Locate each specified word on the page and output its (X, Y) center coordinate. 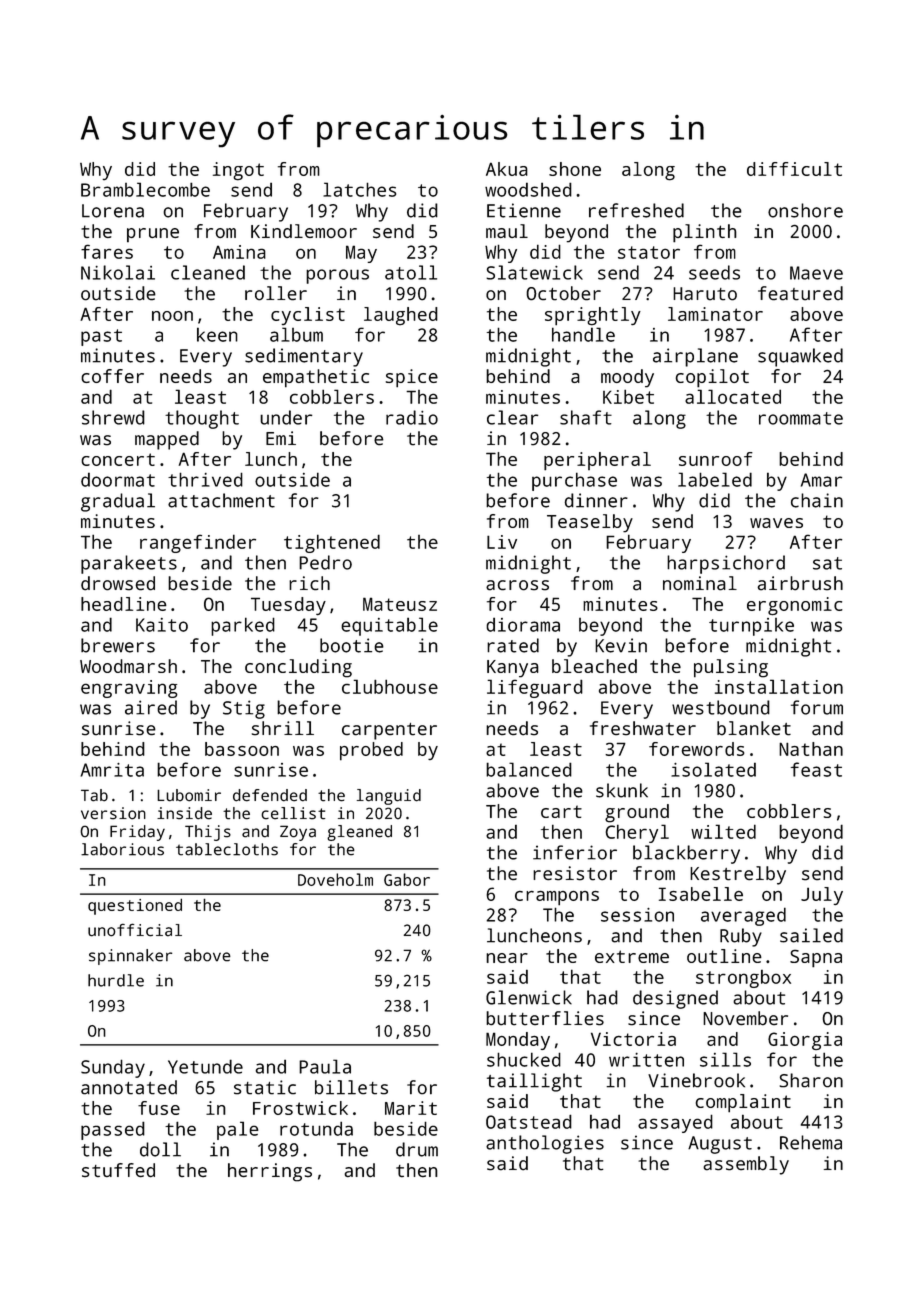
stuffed (118, 1170)
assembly (746, 1165)
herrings (270, 1172)
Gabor (407, 879)
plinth (705, 233)
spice (412, 378)
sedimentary (304, 357)
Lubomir (189, 795)
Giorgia (805, 1041)
